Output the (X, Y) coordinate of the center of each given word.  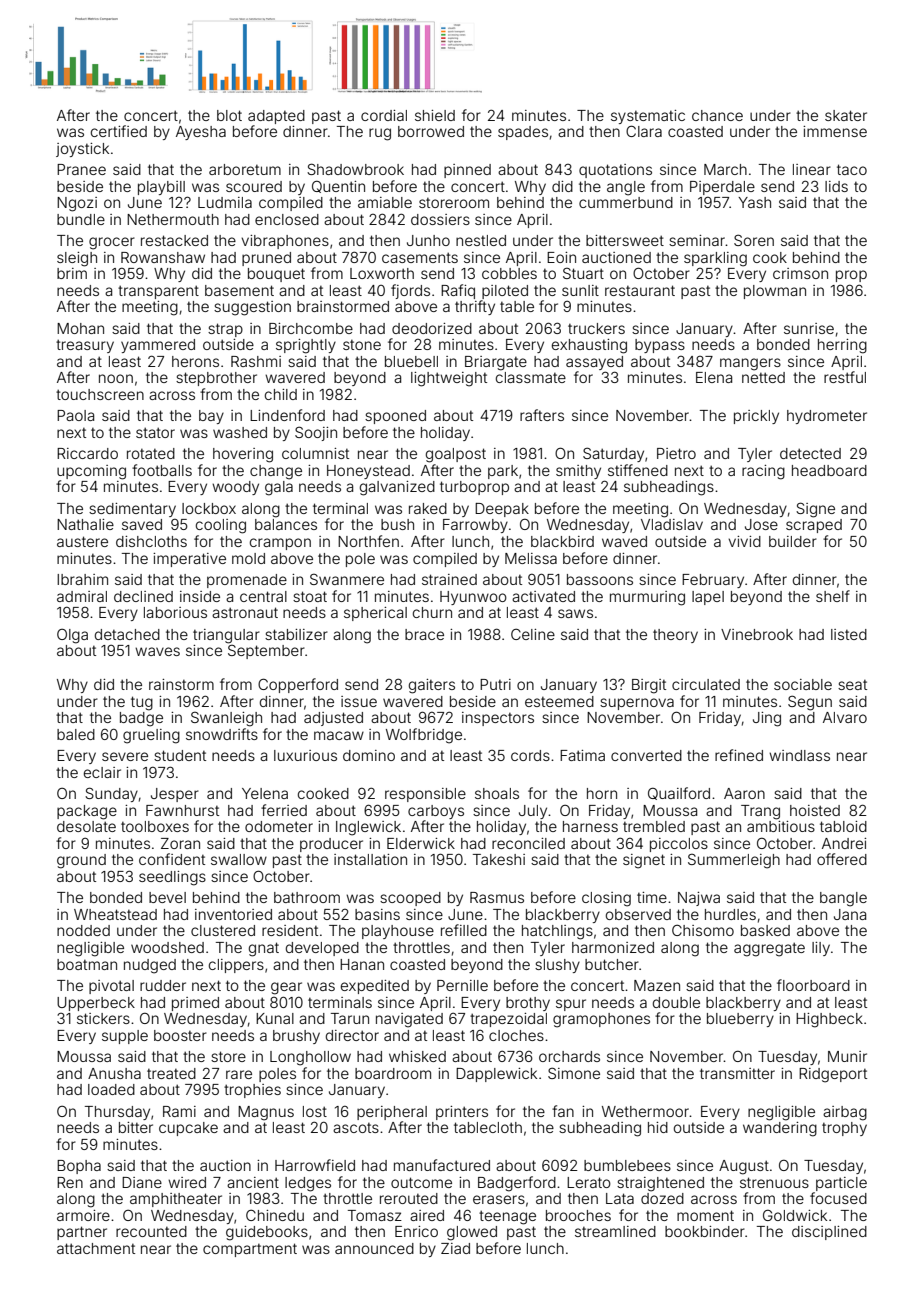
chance (717, 115)
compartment (250, 1250)
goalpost (456, 455)
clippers (236, 966)
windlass (799, 755)
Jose (761, 524)
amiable (385, 202)
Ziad (455, 1248)
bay (211, 417)
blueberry (740, 1020)
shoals (497, 793)
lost (315, 1111)
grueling (151, 736)
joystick (82, 150)
